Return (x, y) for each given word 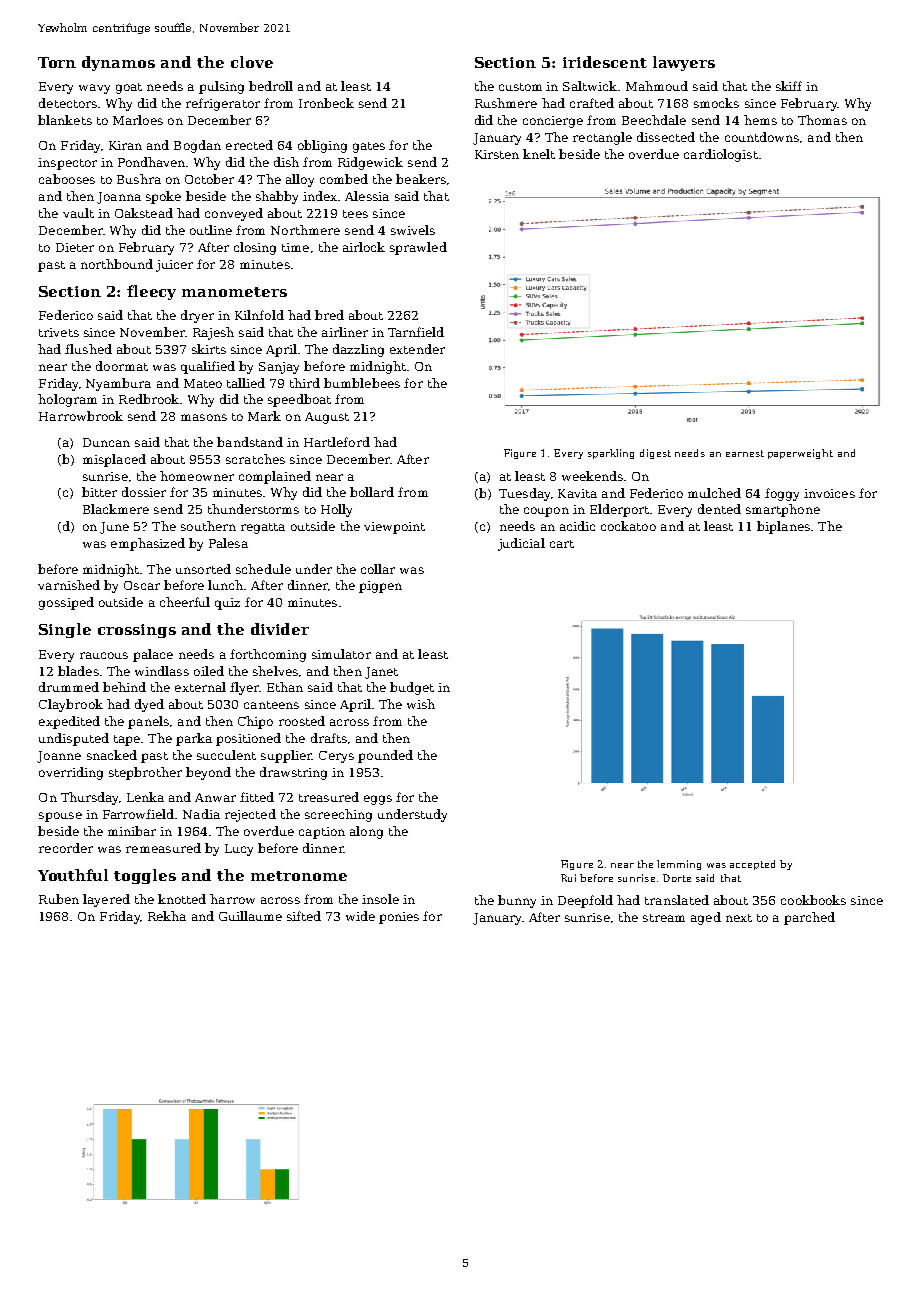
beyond (208, 773)
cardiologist (721, 155)
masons (204, 417)
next (739, 918)
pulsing (221, 87)
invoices (829, 493)
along (366, 832)
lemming (679, 865)
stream (664, 918)
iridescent (605, 62)
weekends (592, 476)
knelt (539, 154)
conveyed (234, 214)
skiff (789, 86)
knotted (182, 899)
